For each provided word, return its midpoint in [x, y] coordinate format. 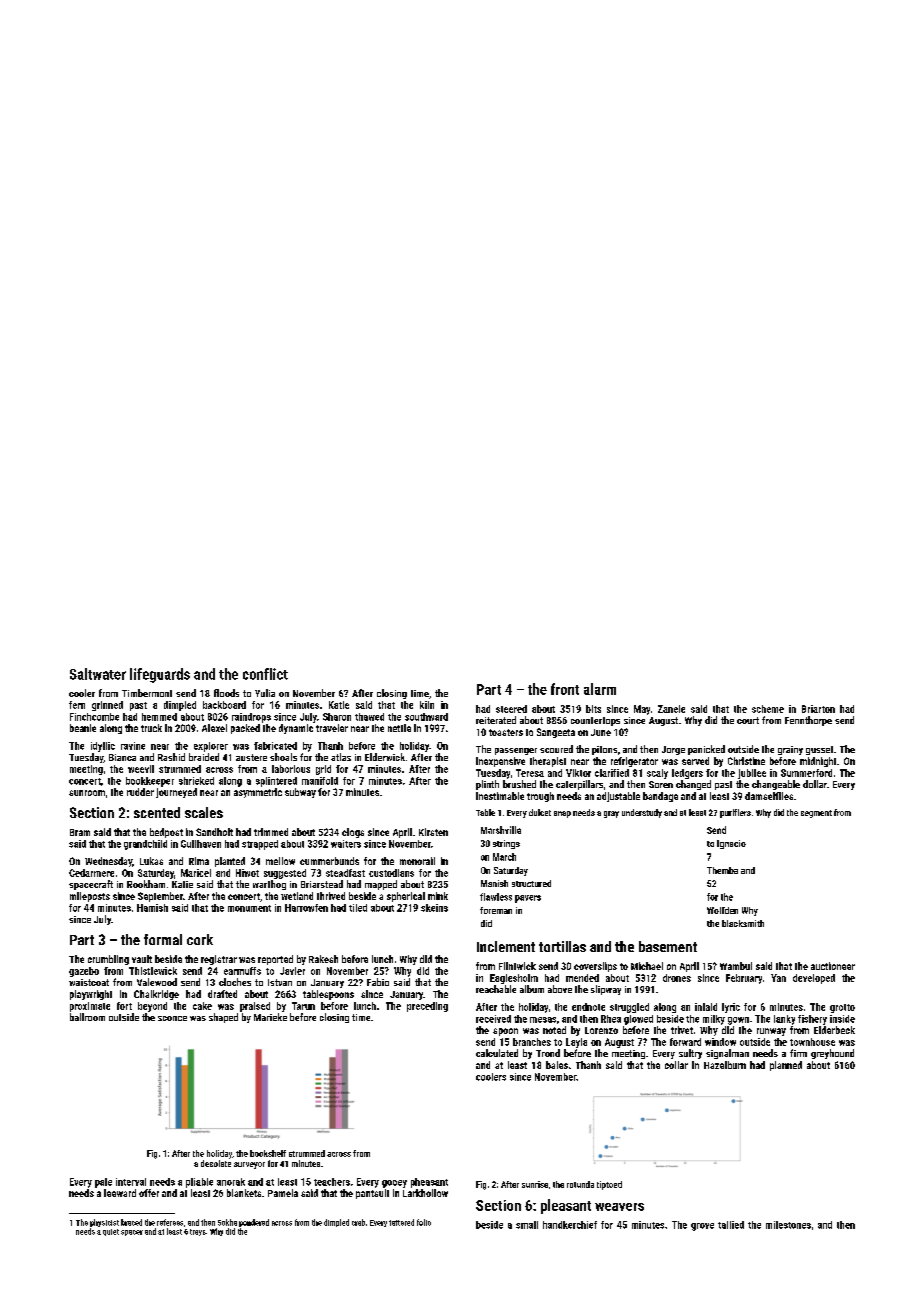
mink [438, 896]
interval [131, 1182]
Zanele [671, 709]
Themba [722, 870]
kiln [427, 705]
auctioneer [833, 966]
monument [249, 908]
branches [532, 1042]
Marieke [270, 1017]
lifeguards [160, 675]
